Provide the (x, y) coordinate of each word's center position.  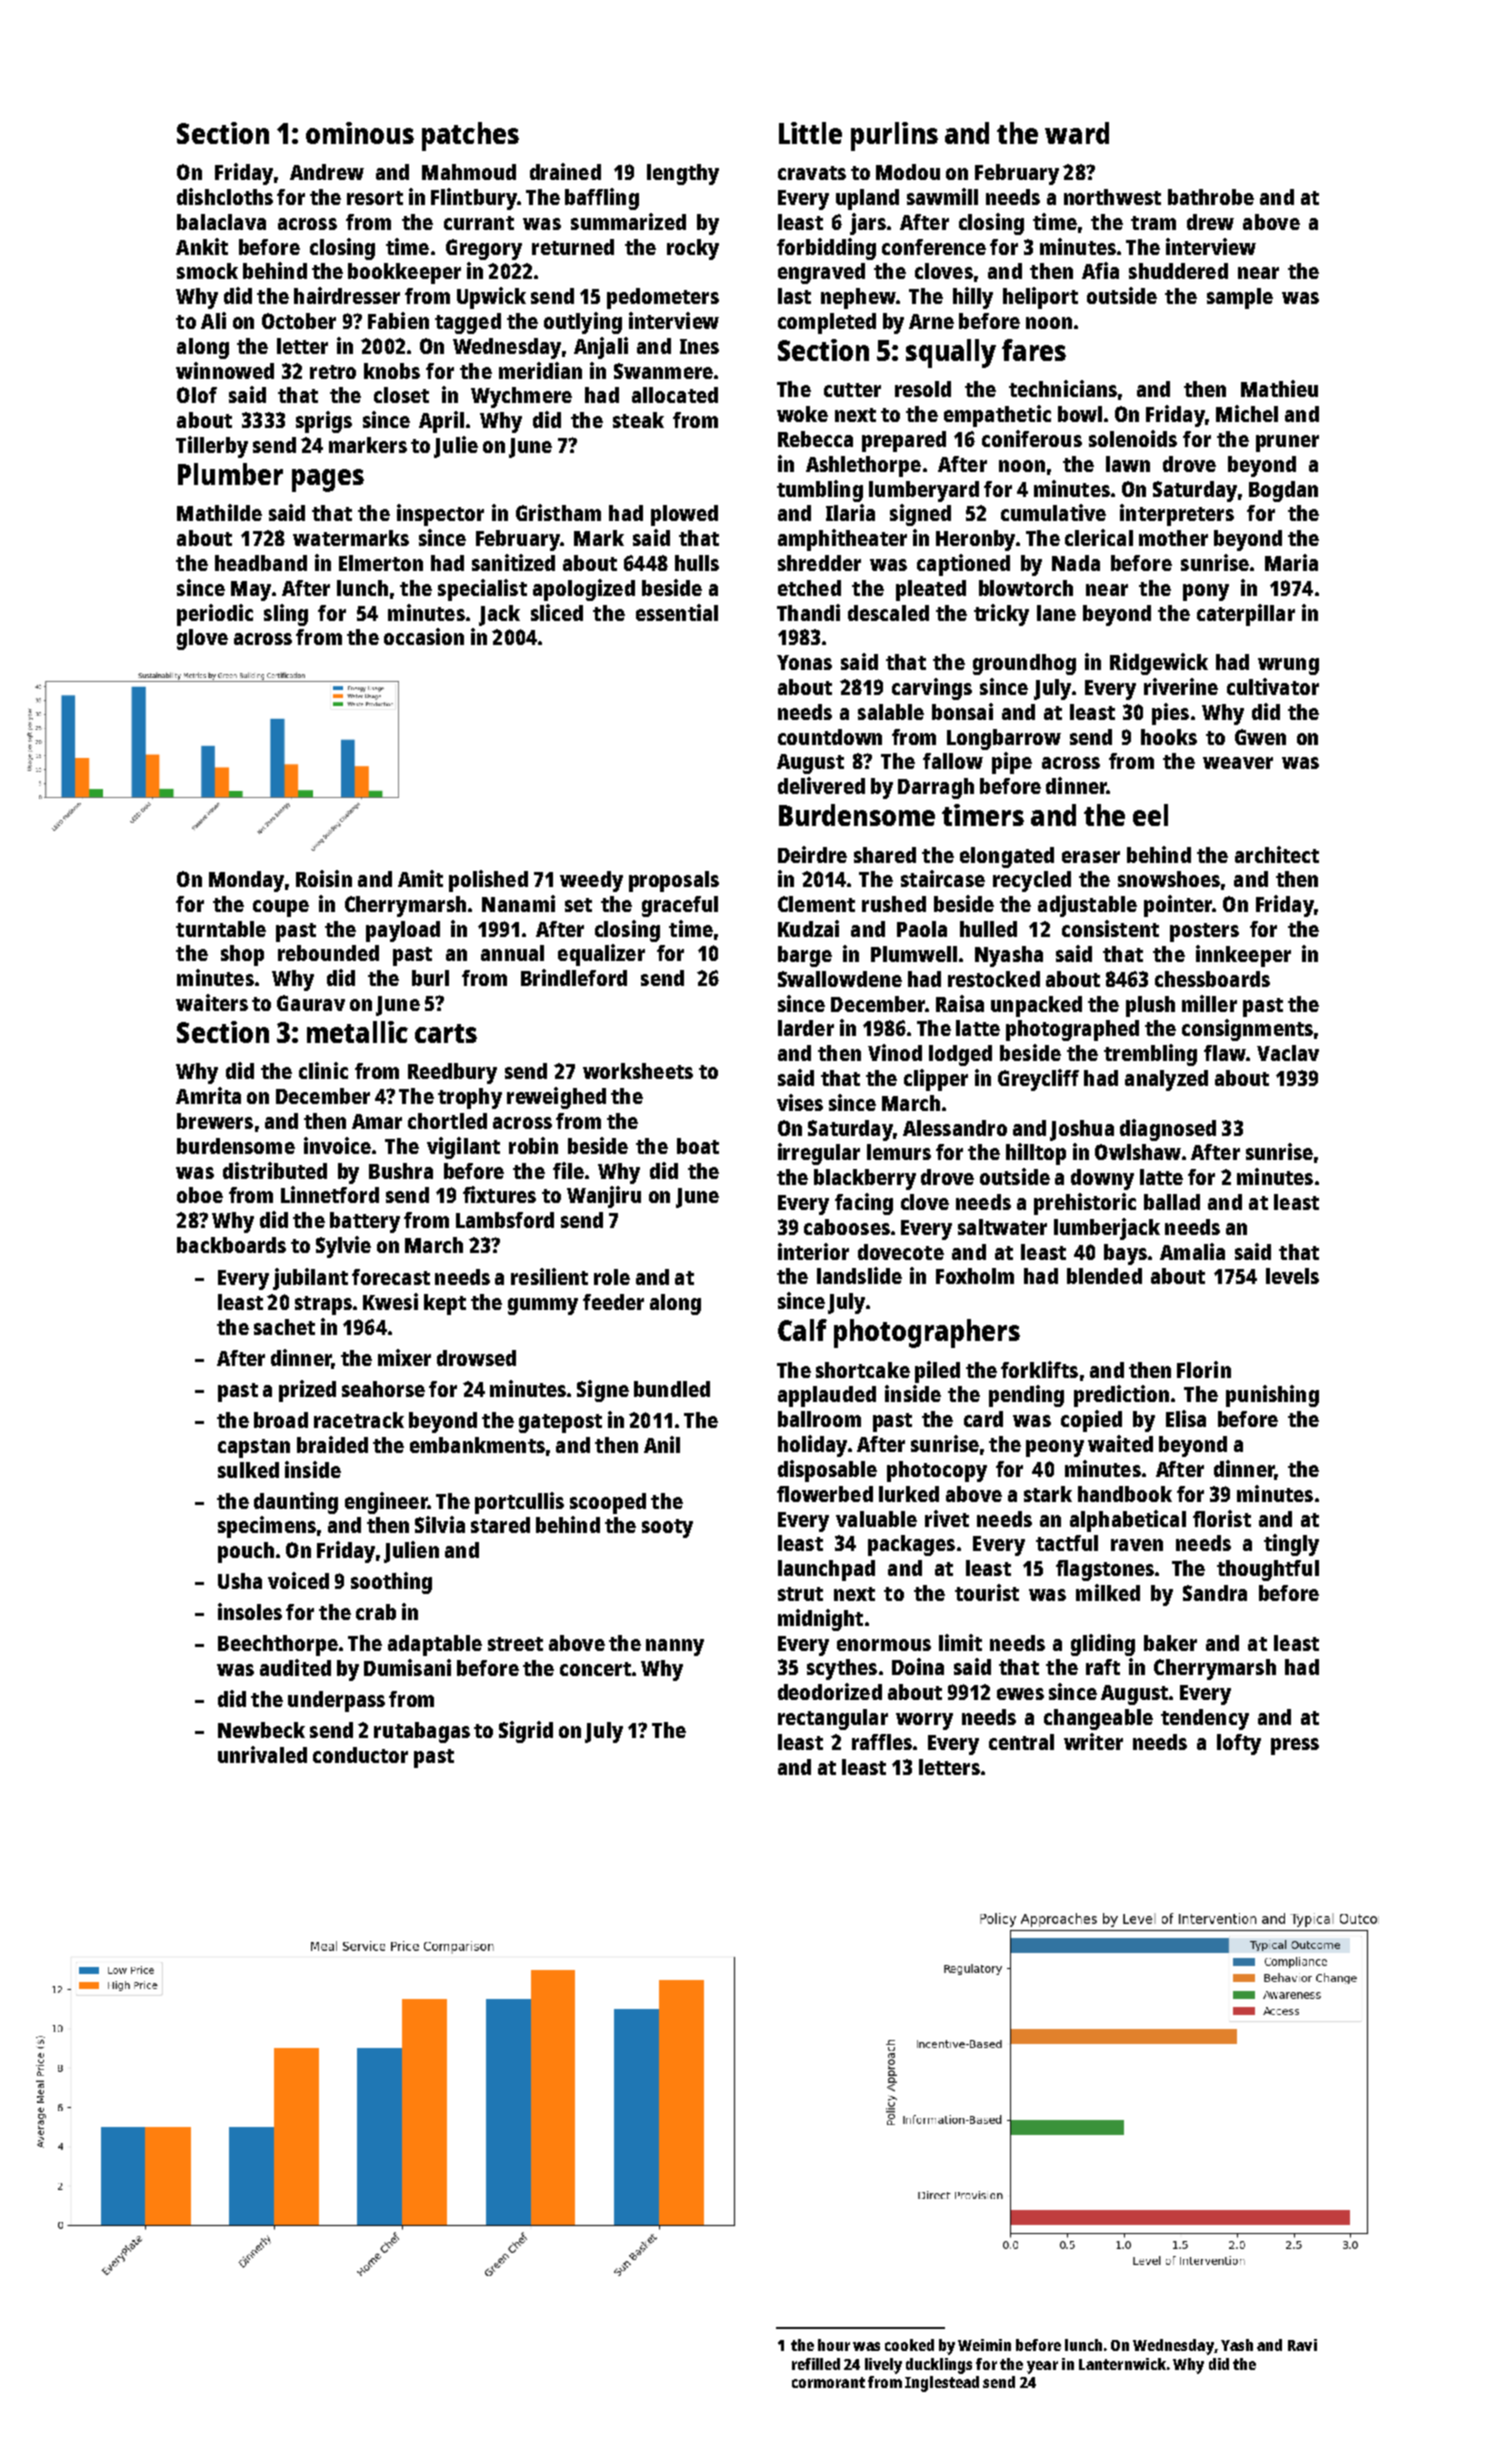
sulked (248, 1470)
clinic (323, 1070)
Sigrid (526, 1732)
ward (1077, 133)
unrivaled (262, 1754)
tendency (1205, 1719)
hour (834, 2345)
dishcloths (225, 196)
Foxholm (975, 1276)
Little (810, 133)
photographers (927, 1333)
